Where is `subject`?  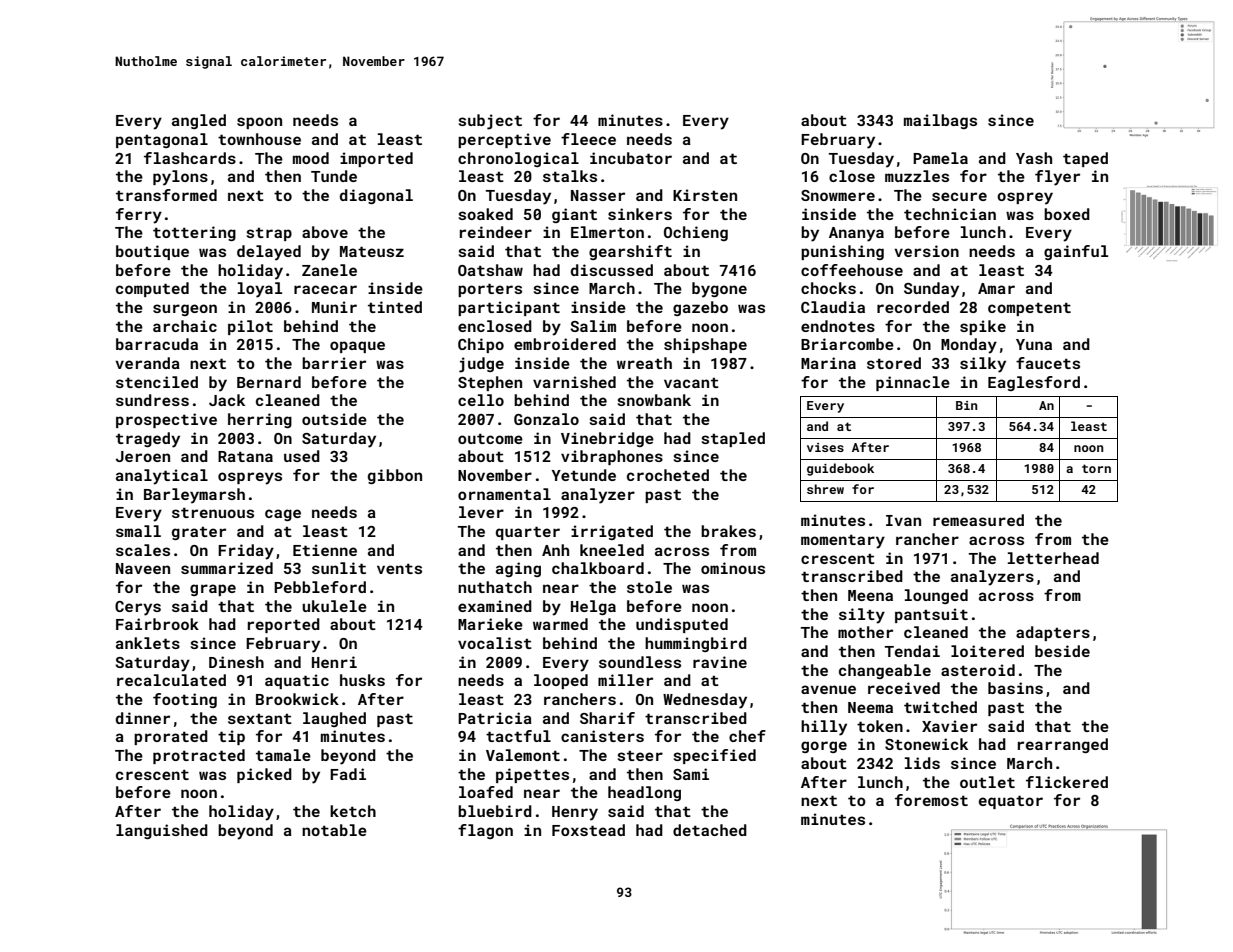 subject is located at coordinates (490, 122).
